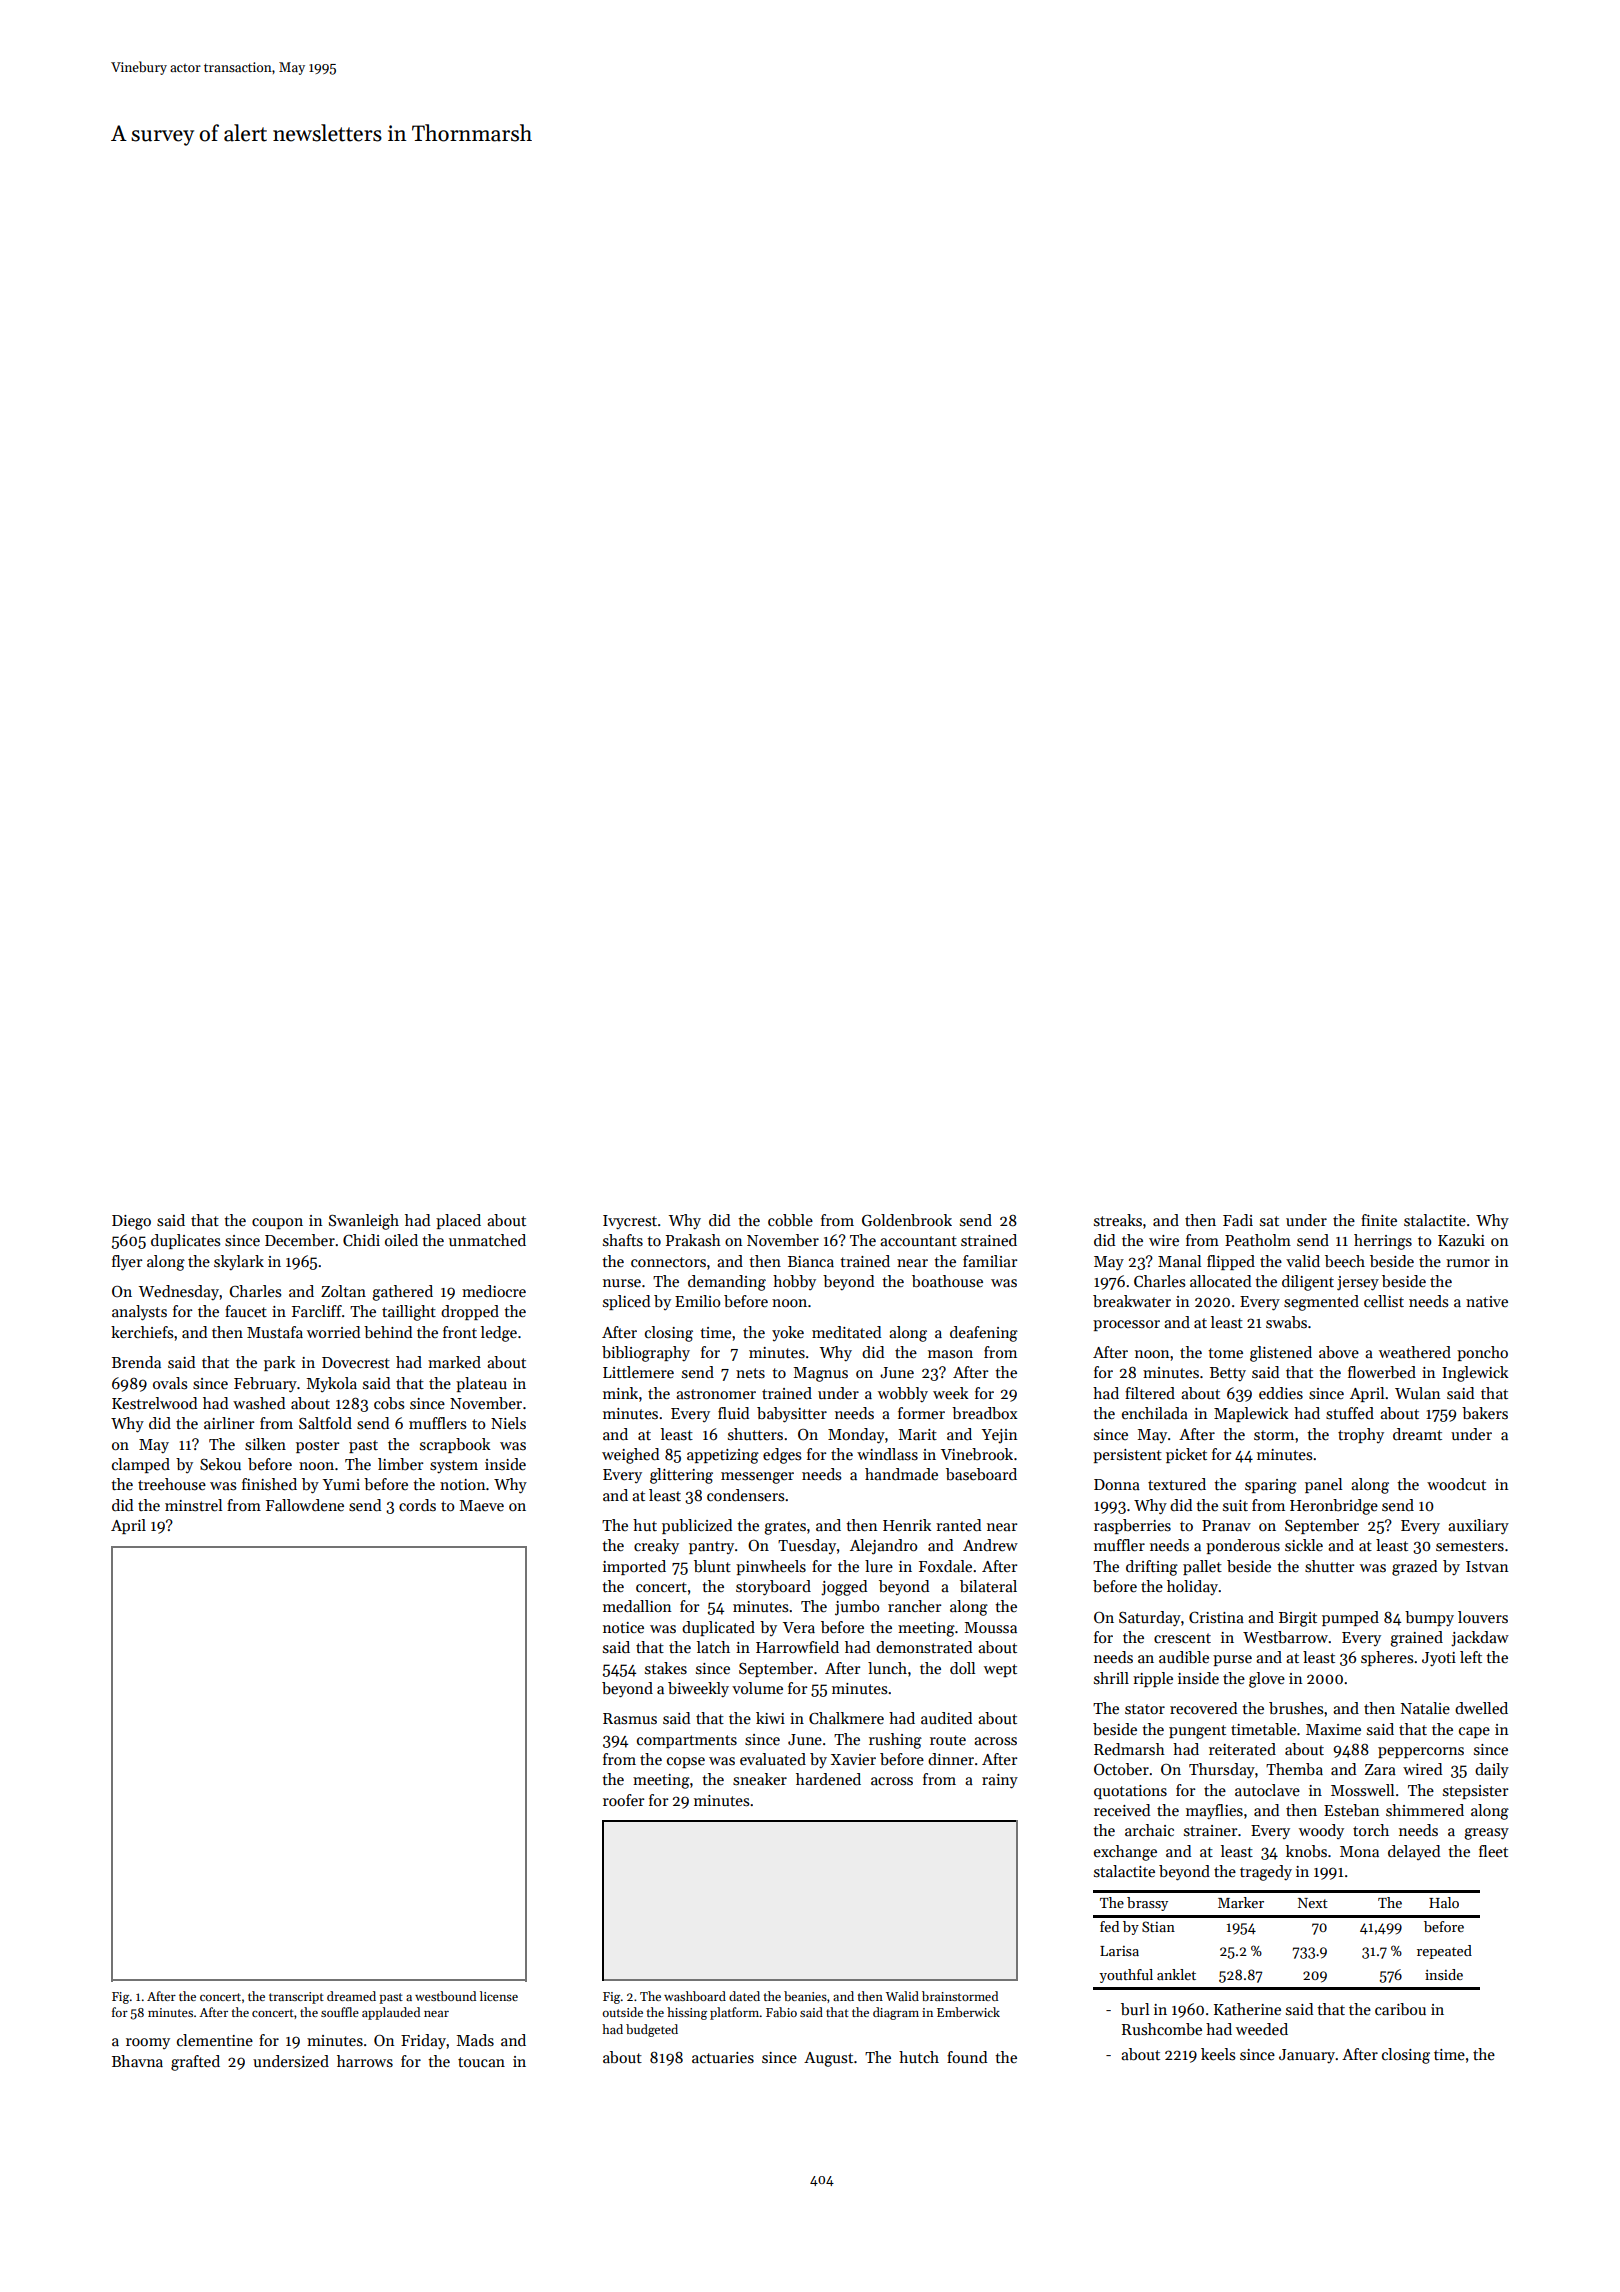  I want to click on caribou, so click(1400, 2009).
